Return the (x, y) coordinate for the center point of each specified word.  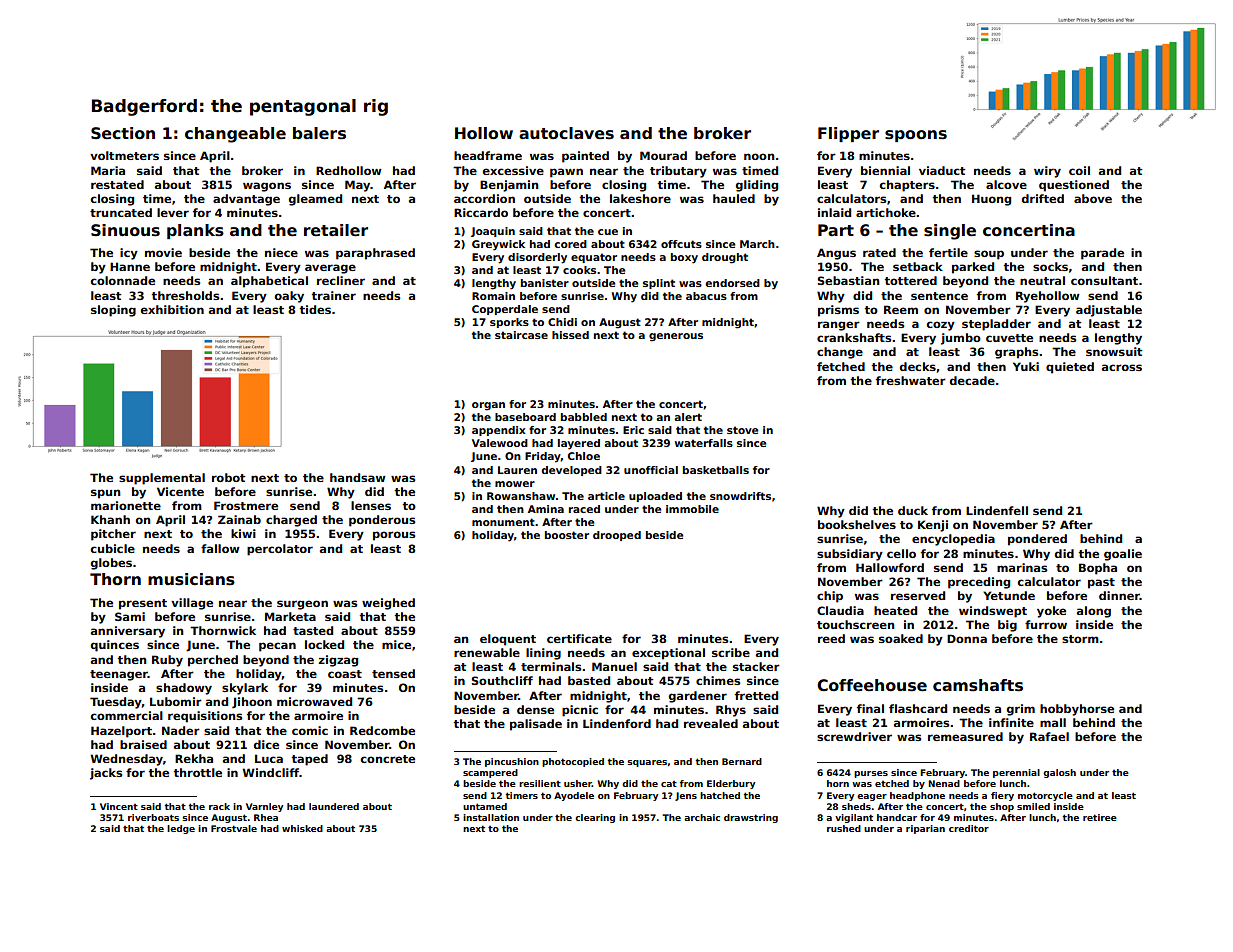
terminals (551, 666)
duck (913, 510)
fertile (948, 252)
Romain (493, 296)
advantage (246, 200)
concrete (388, 759)
